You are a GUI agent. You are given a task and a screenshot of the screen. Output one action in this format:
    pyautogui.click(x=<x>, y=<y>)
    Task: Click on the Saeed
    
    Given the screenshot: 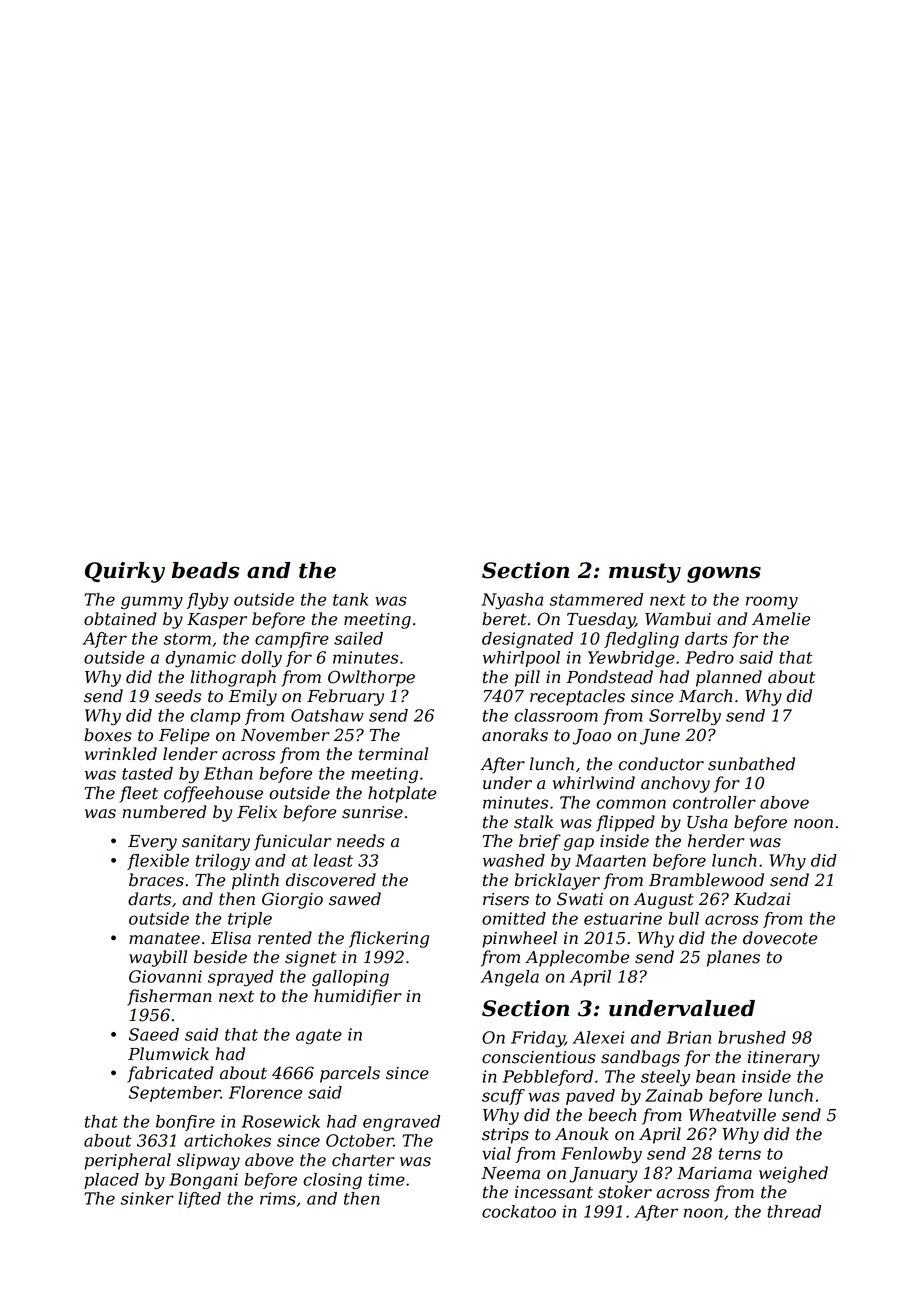 What is the action you would take?
    pyautogui.click(x=154, y=1034)
